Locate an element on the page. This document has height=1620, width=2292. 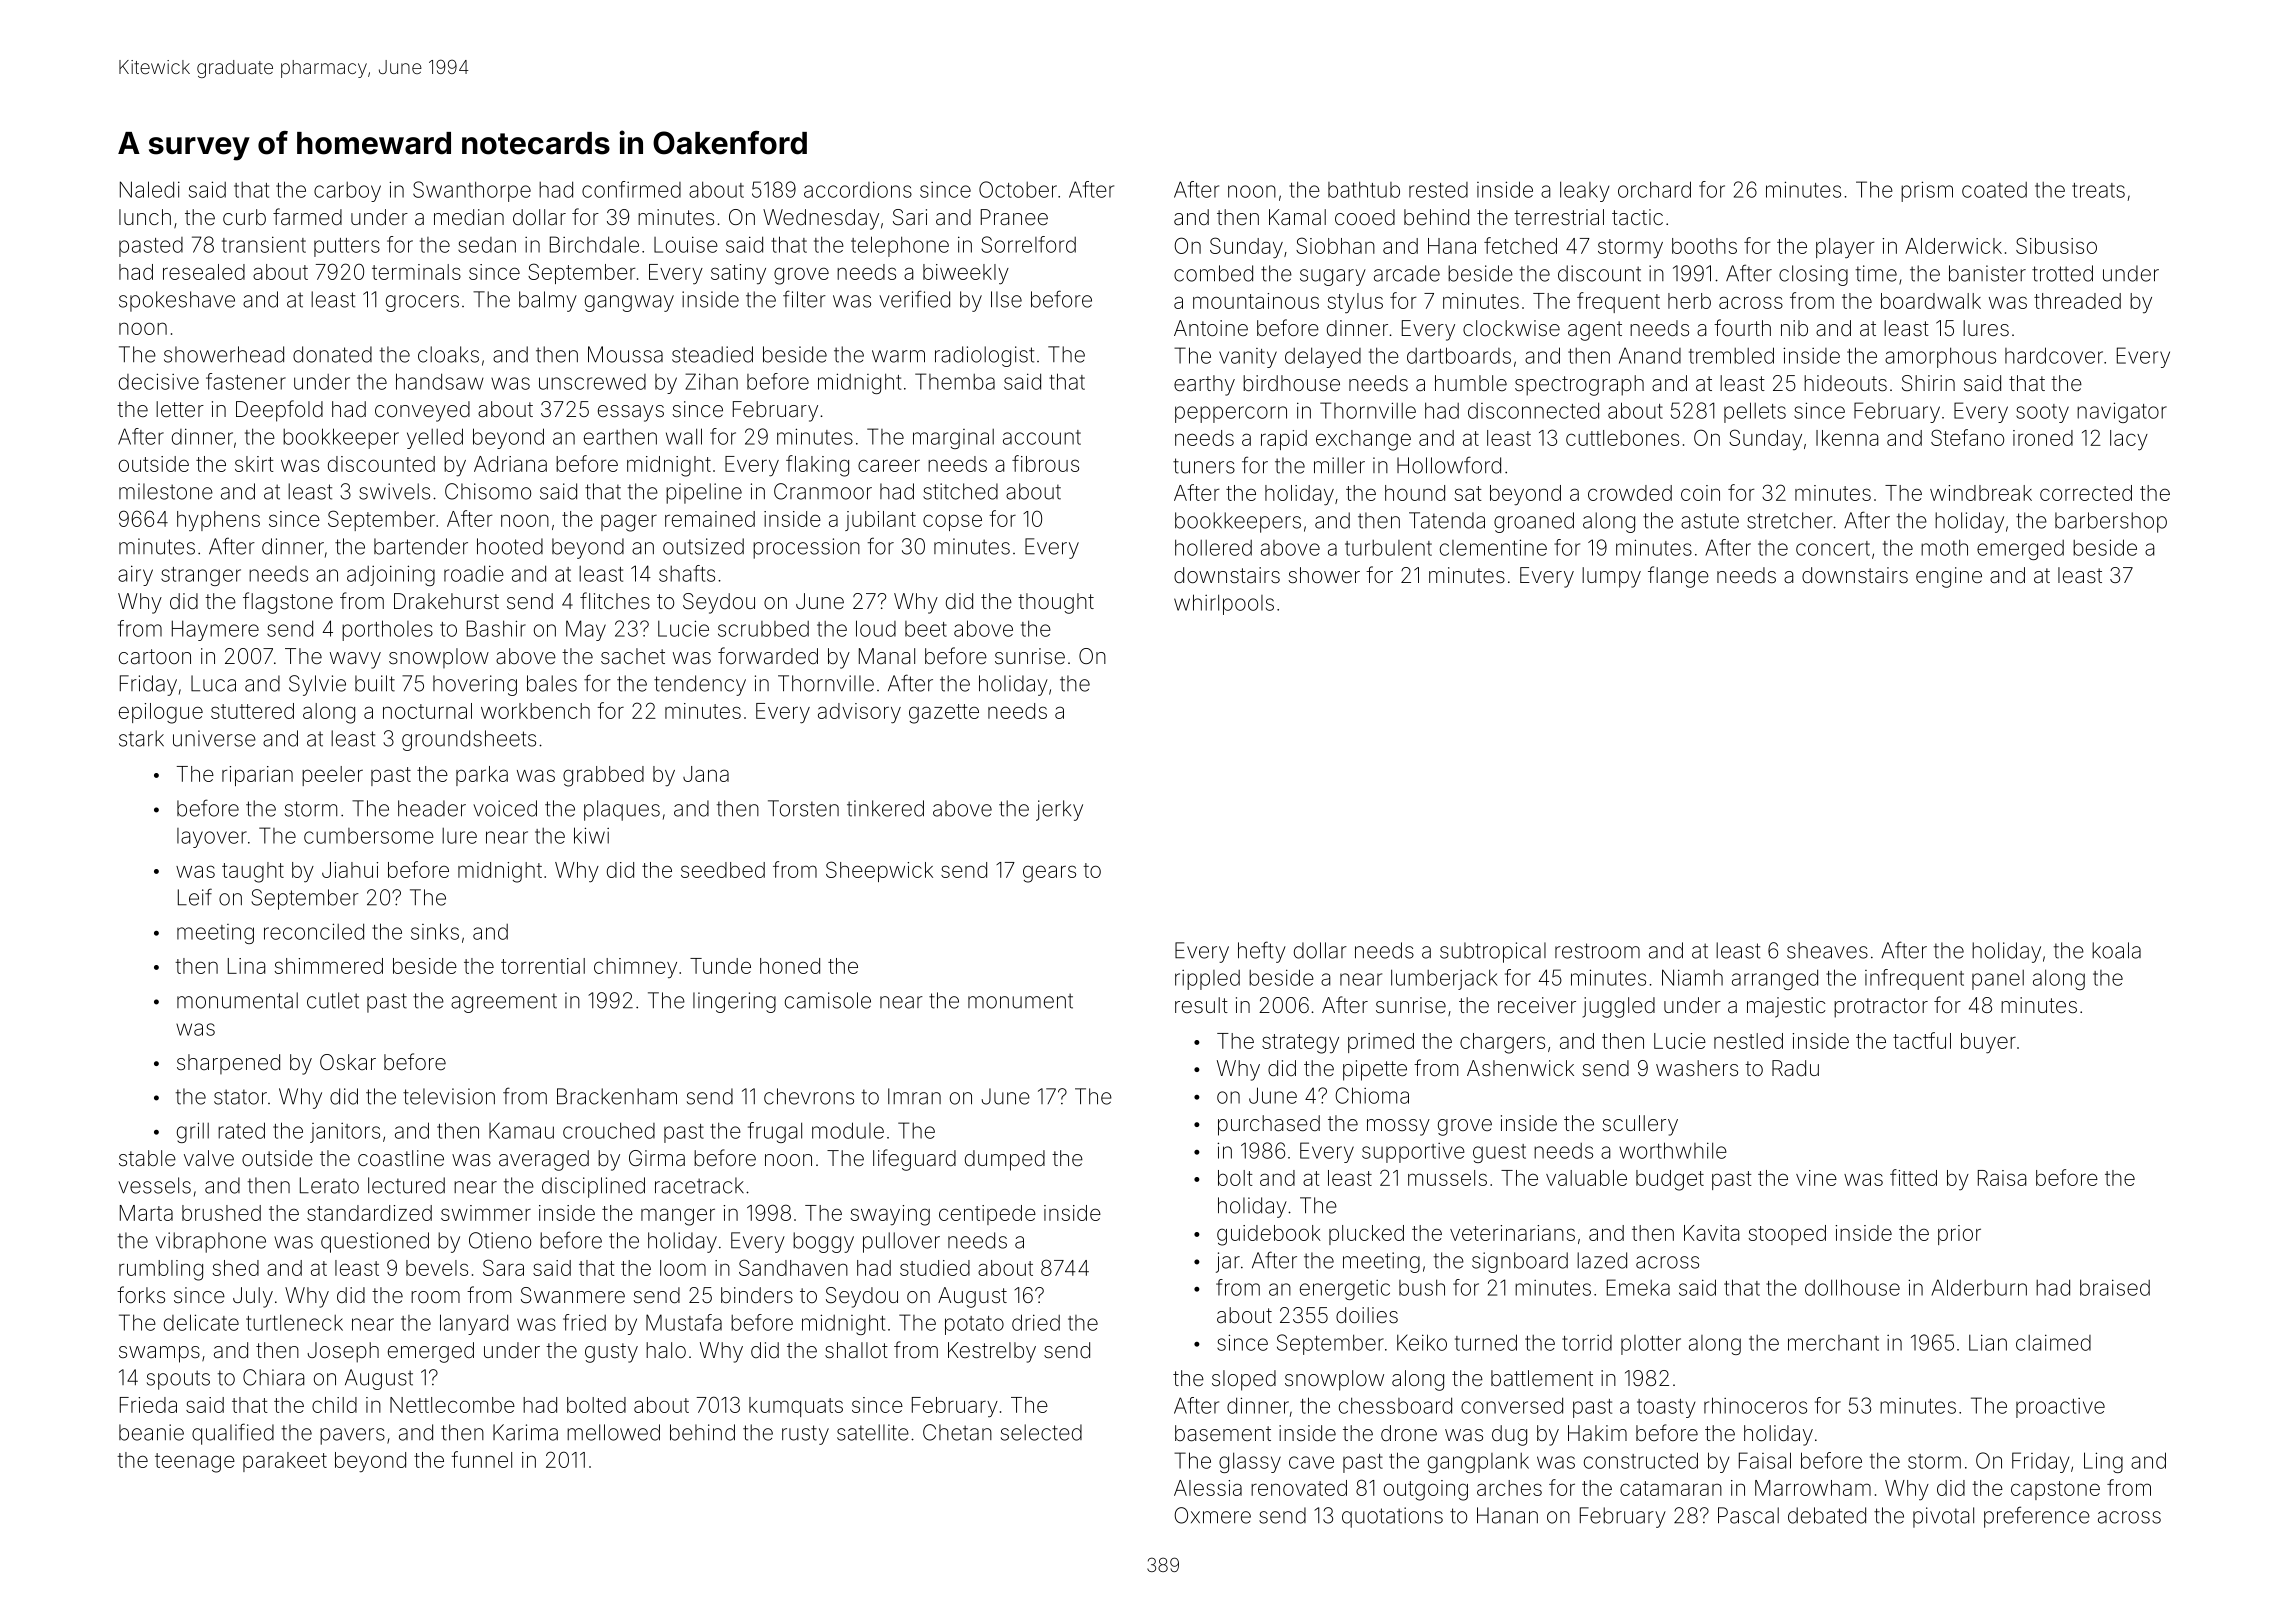
vibraphone is located at coordinates (211, 1242).
